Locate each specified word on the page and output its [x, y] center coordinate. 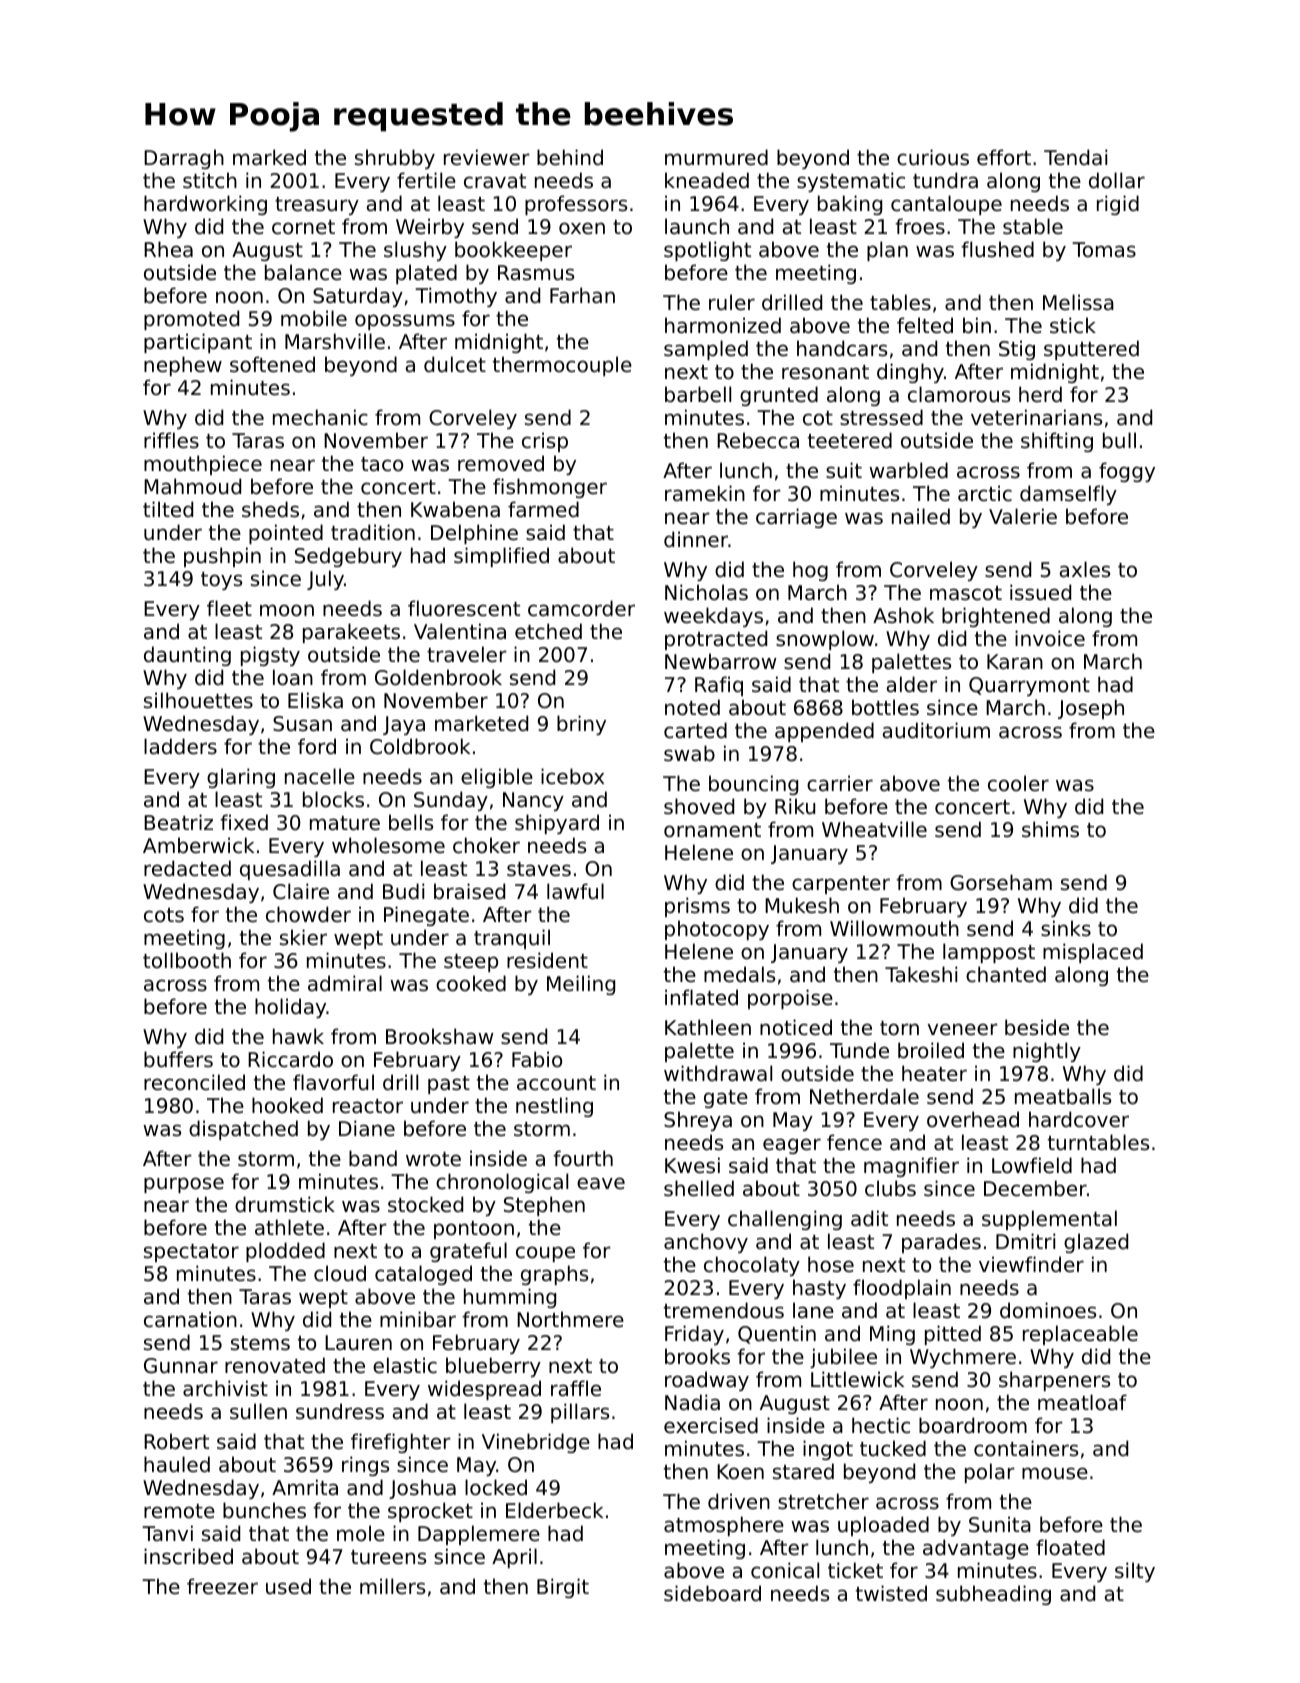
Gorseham [1001, 882]
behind [570, 157]
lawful [575, 891]
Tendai [1075, 157]
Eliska [315, 700]
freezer [222, 1586]
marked [269, 157]
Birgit [563, 1588]
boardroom [973, 1425]
